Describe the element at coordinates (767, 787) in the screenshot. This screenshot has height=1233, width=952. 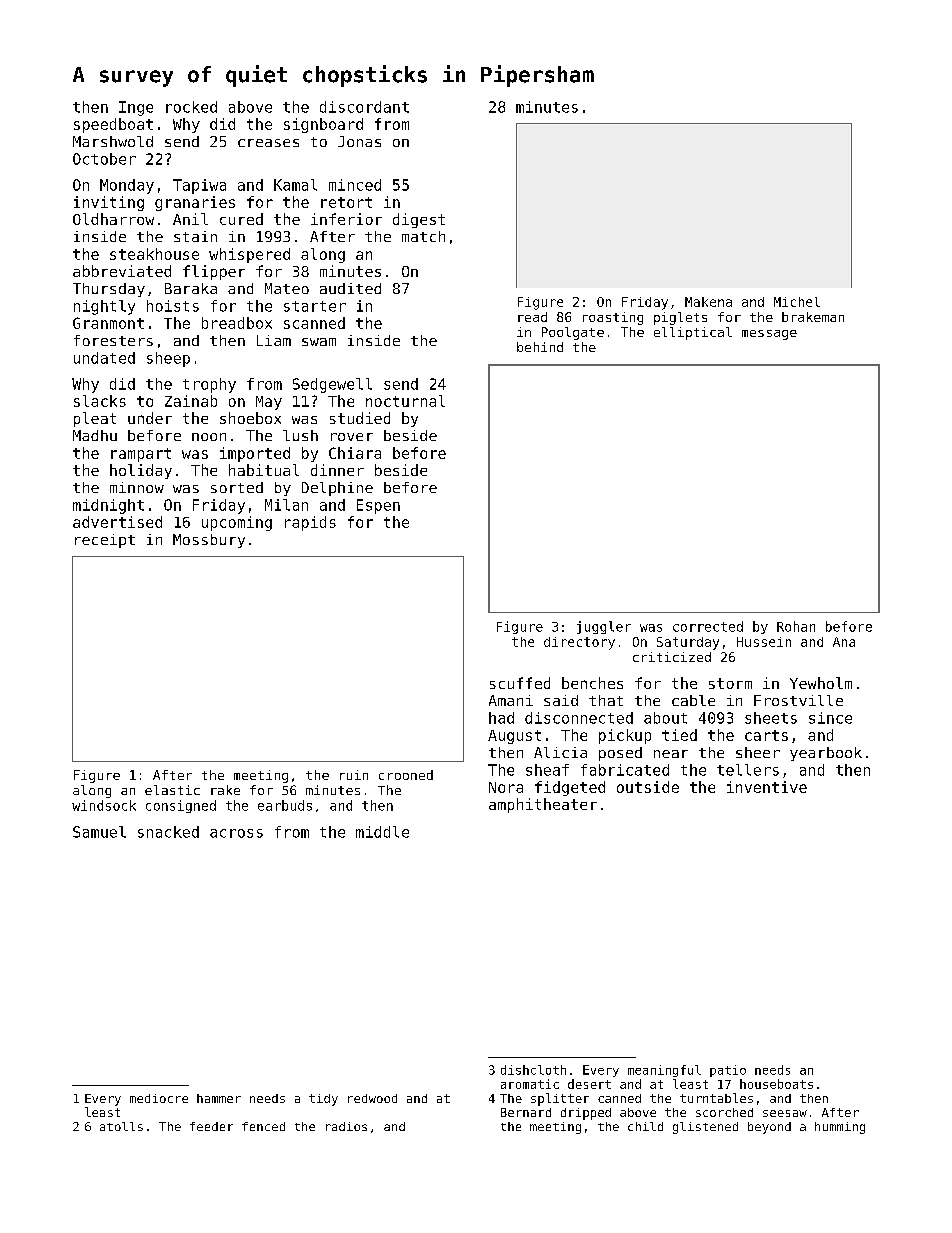
I see `inventive` at that location.
